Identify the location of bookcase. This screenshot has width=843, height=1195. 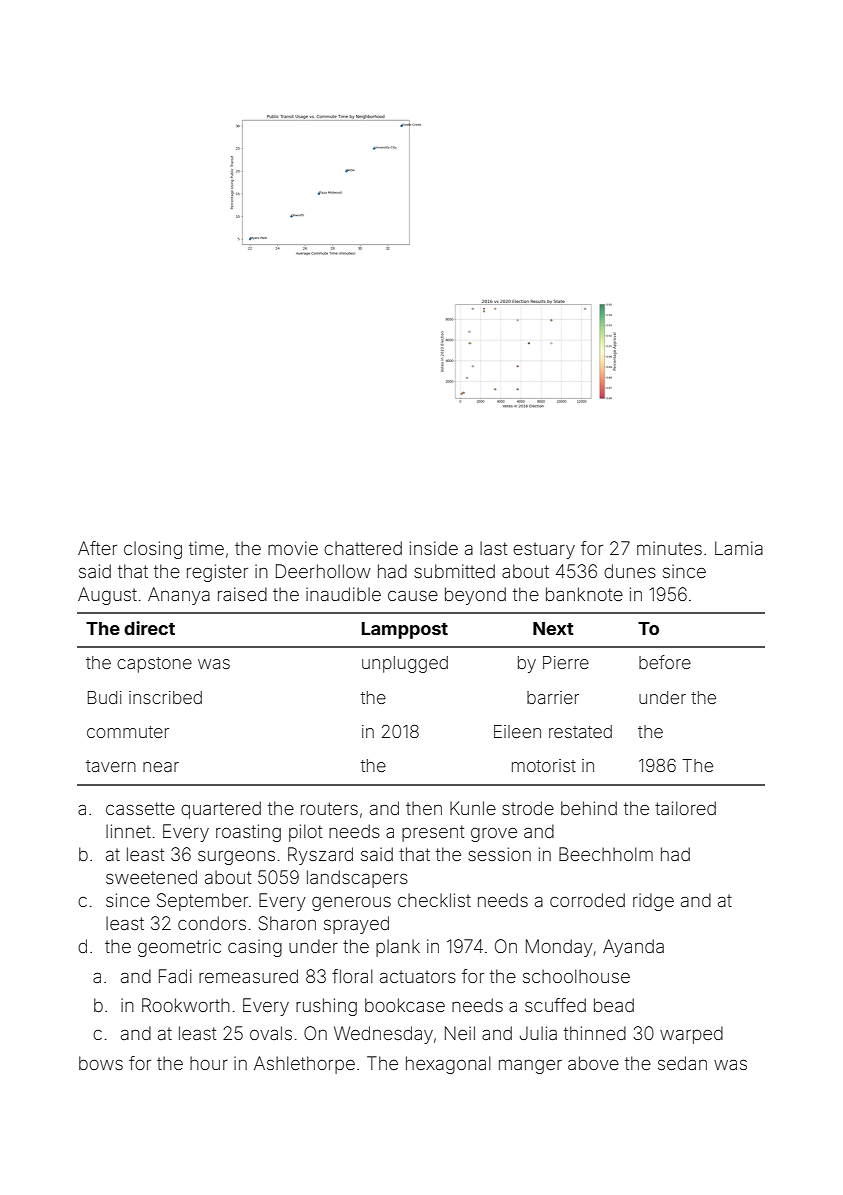
(405, 1005).
